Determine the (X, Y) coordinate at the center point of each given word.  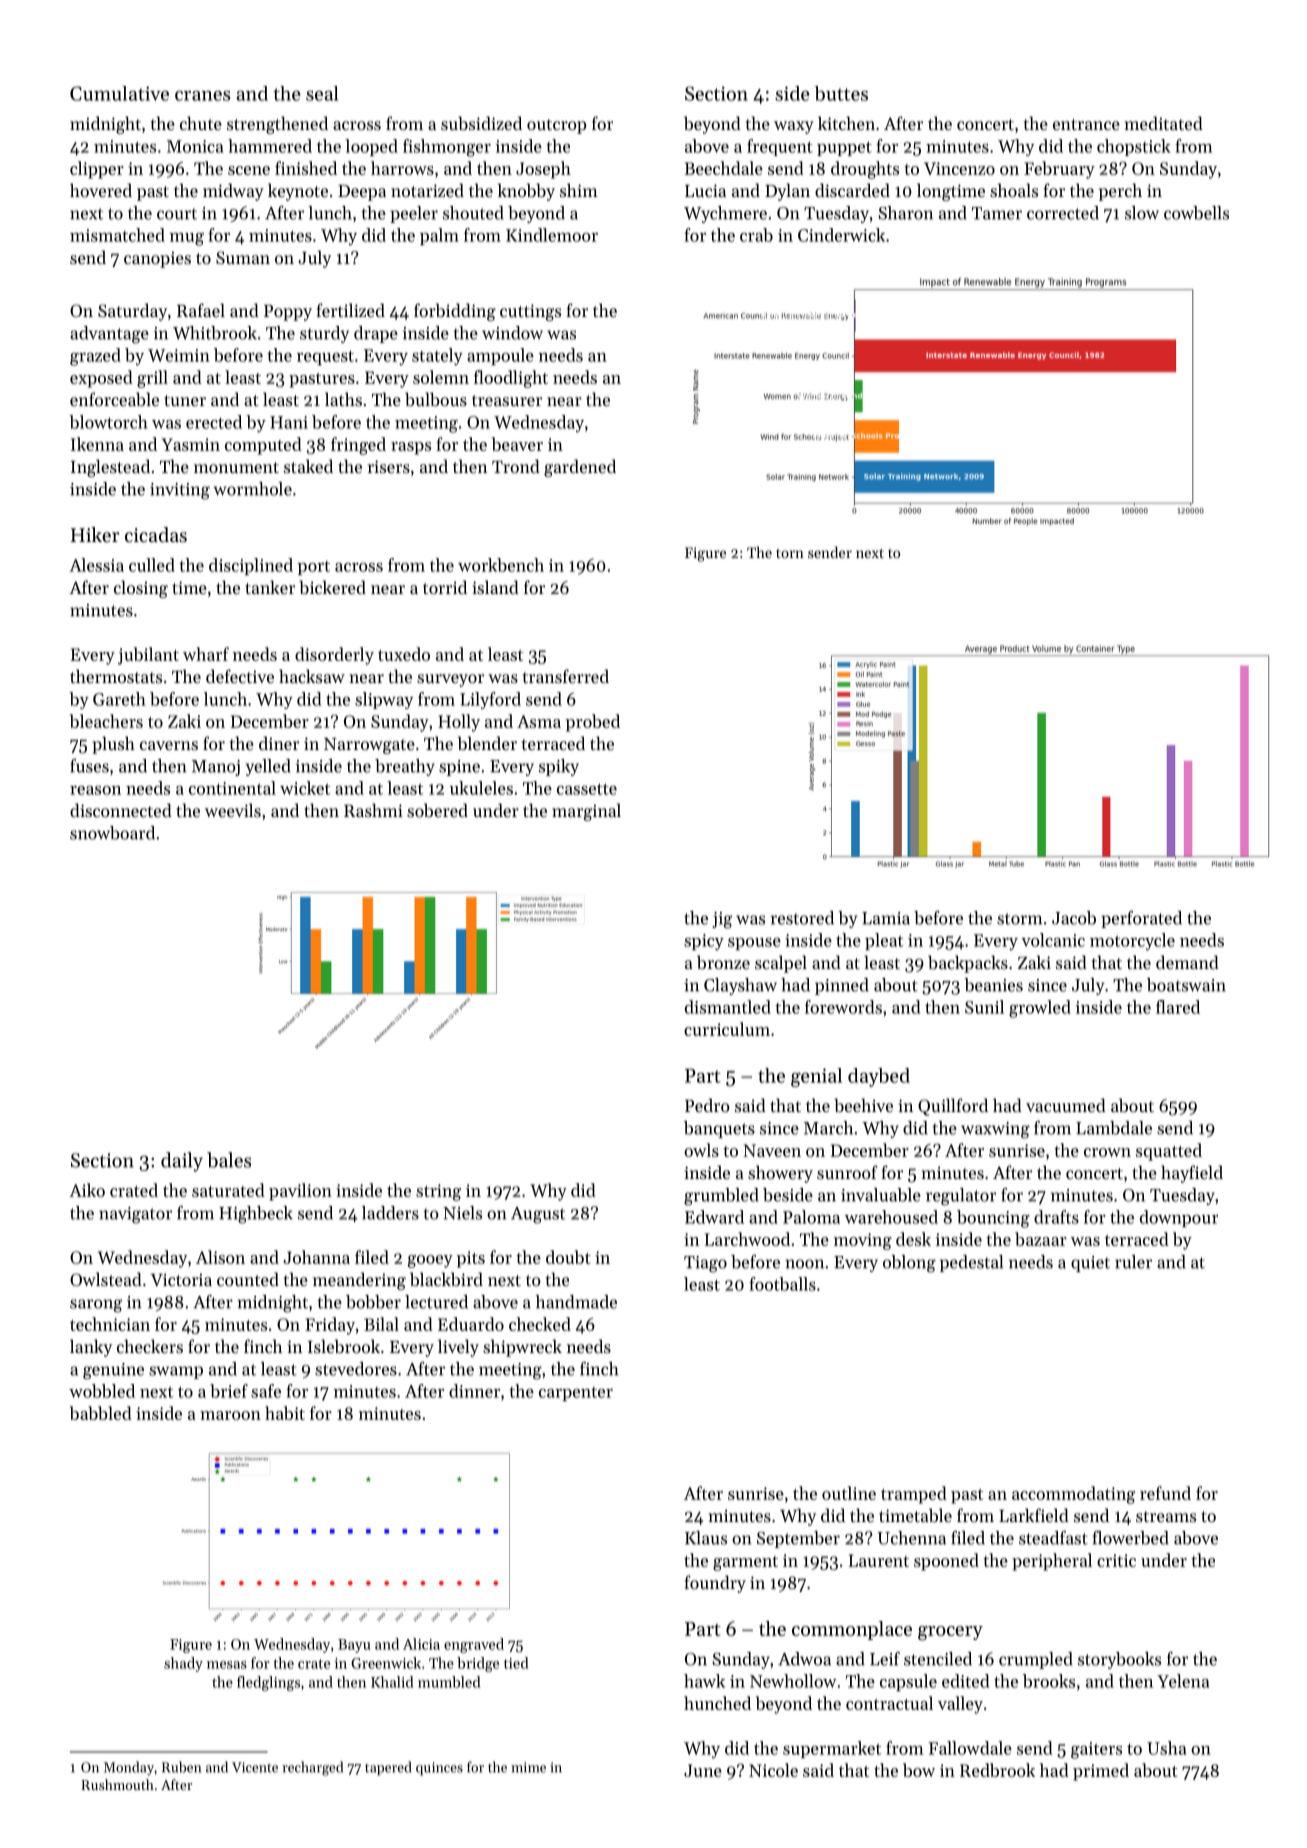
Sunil (984, 1007)
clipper (97, 170)
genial (816, 1077)
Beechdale (723, 168)
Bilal (381, 1324)
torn (790, 553)
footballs (782, 1284)
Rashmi (373, 810)
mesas (227, 1665)
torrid (445, 587)
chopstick (1134, 147)
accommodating (1073, 1495)
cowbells (1196, 213)
